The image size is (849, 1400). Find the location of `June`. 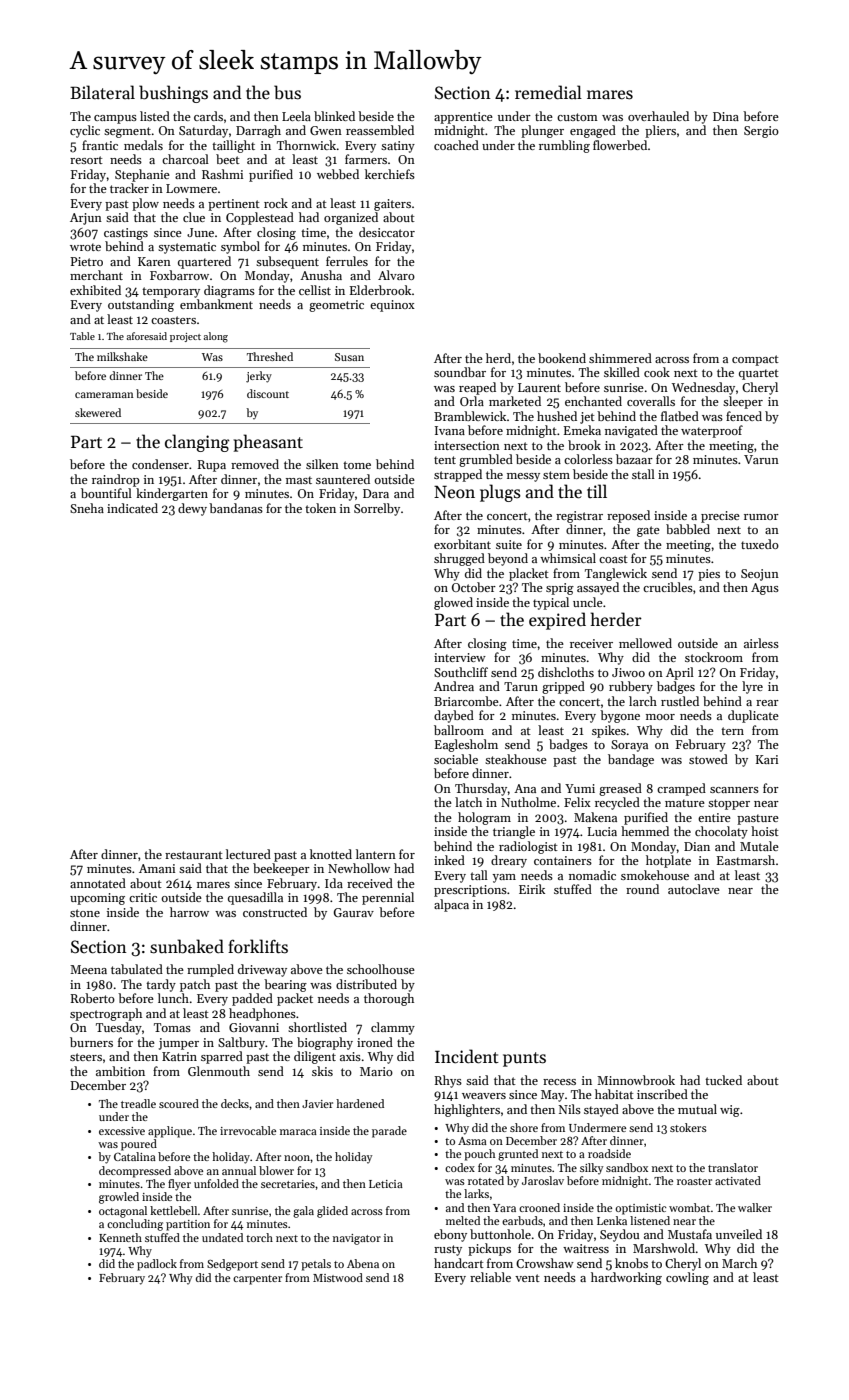

June is located at coordinates (200, 232).
